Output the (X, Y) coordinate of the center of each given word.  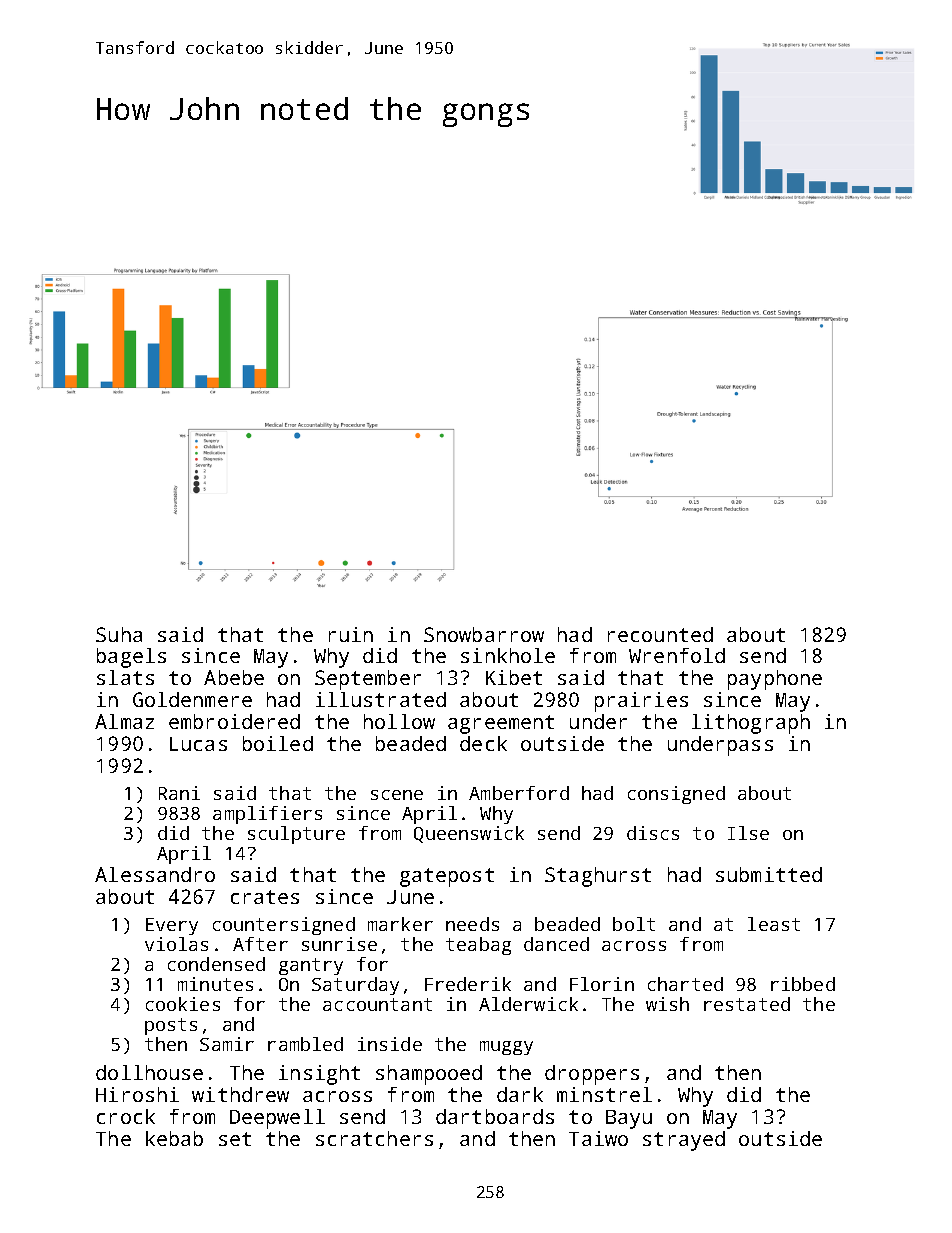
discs (653, 833)
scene (397, 795)
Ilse (748, 833)
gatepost (447, 877)
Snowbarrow (484, 634)
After (260, 944)
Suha (119, 634)
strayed (684, 1141)
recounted (660, 634)
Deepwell (277, 1119)
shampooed (429, 1075)
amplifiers (267, 815)
